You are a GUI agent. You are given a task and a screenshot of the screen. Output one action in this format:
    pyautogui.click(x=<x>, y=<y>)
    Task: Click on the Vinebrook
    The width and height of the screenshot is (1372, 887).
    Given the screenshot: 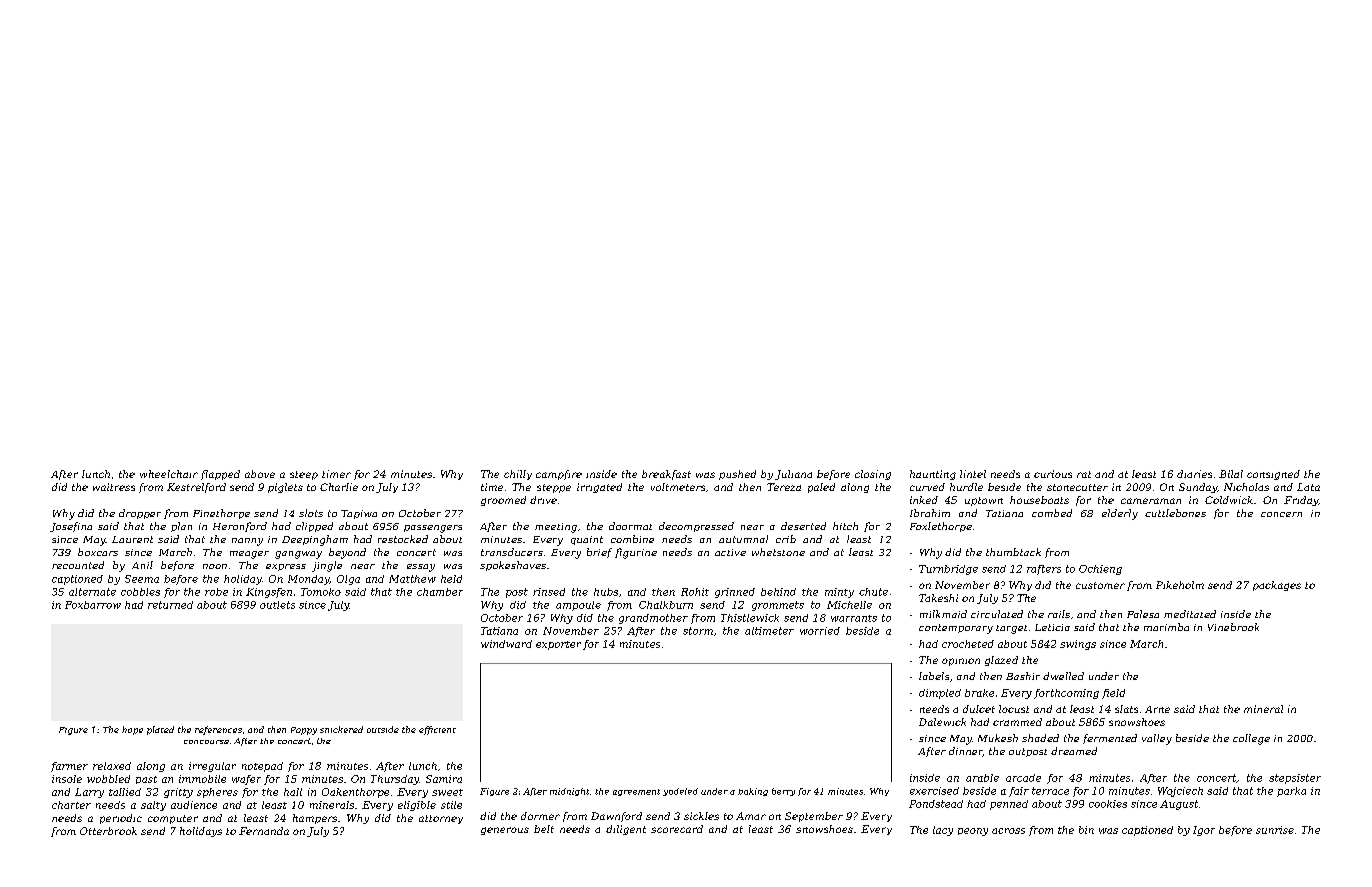 What is the action you would take?
    pyautogui.click(x=1233, y=627)
